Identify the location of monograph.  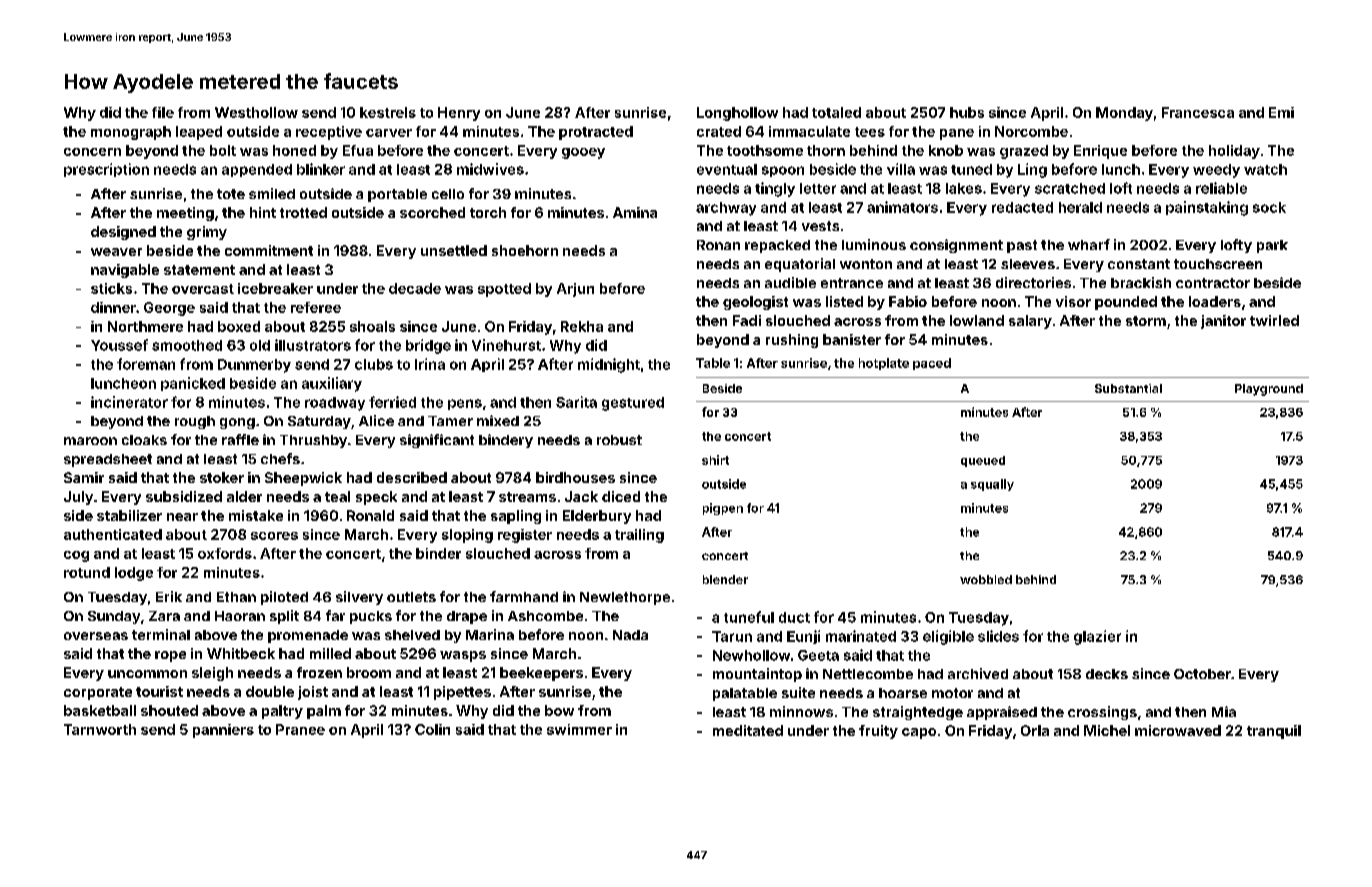
(131, 133).
